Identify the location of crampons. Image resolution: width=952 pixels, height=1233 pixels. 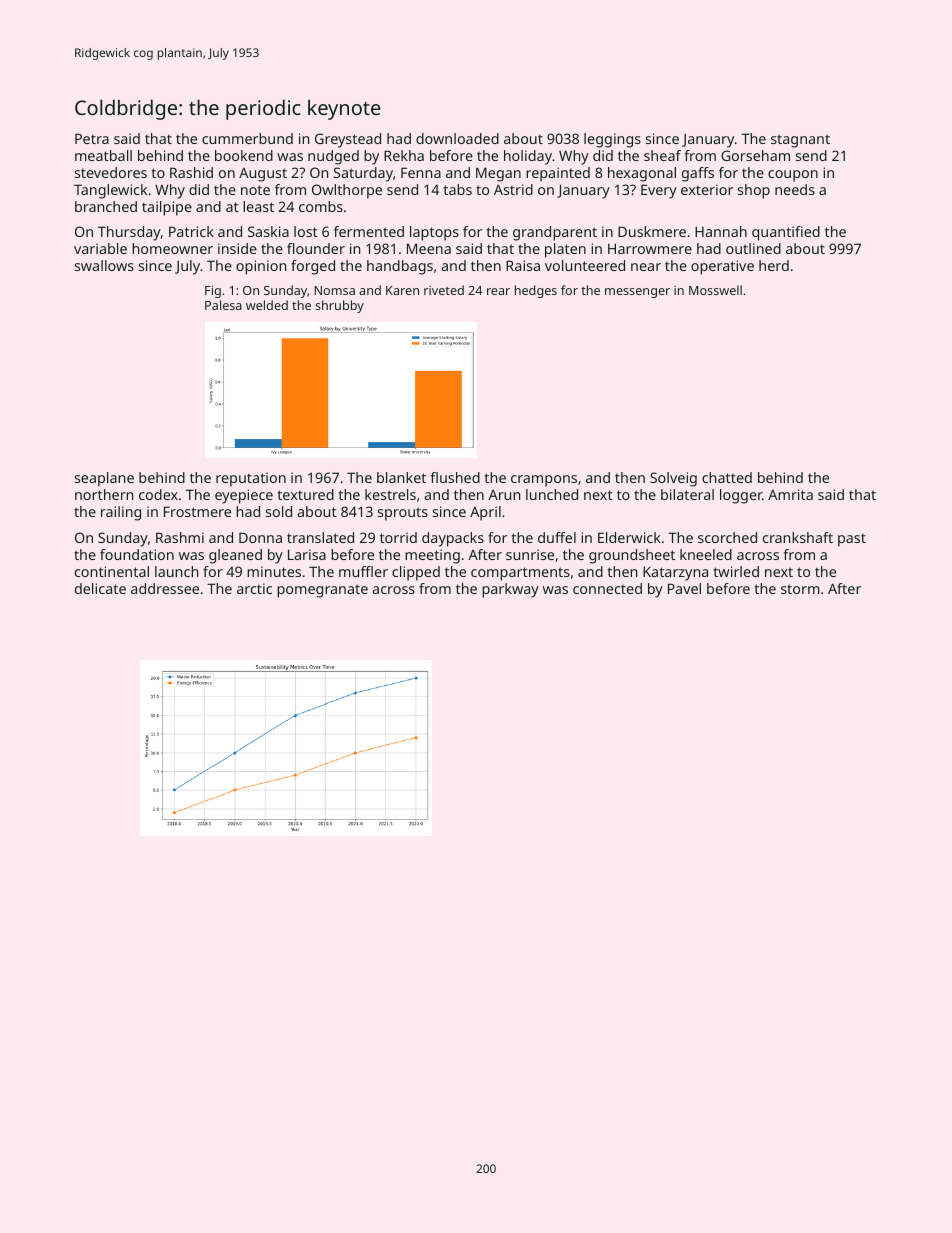
(544, 481).
